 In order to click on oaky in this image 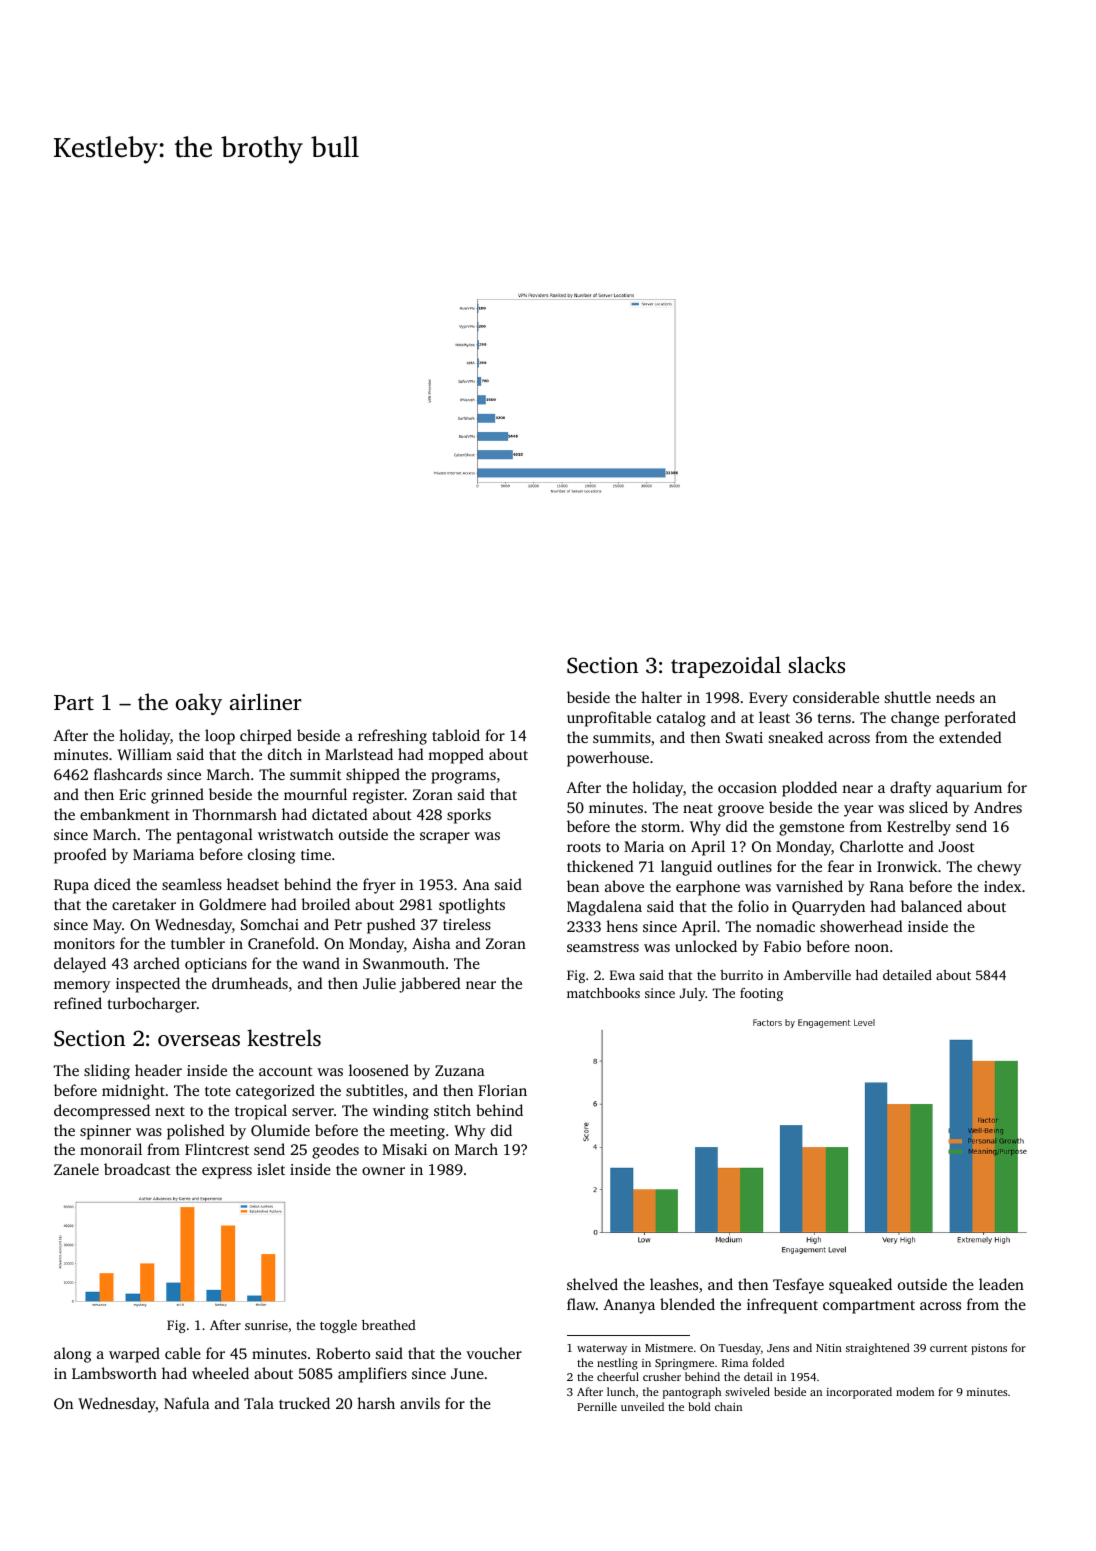, I will do `click(199, 704)`.
